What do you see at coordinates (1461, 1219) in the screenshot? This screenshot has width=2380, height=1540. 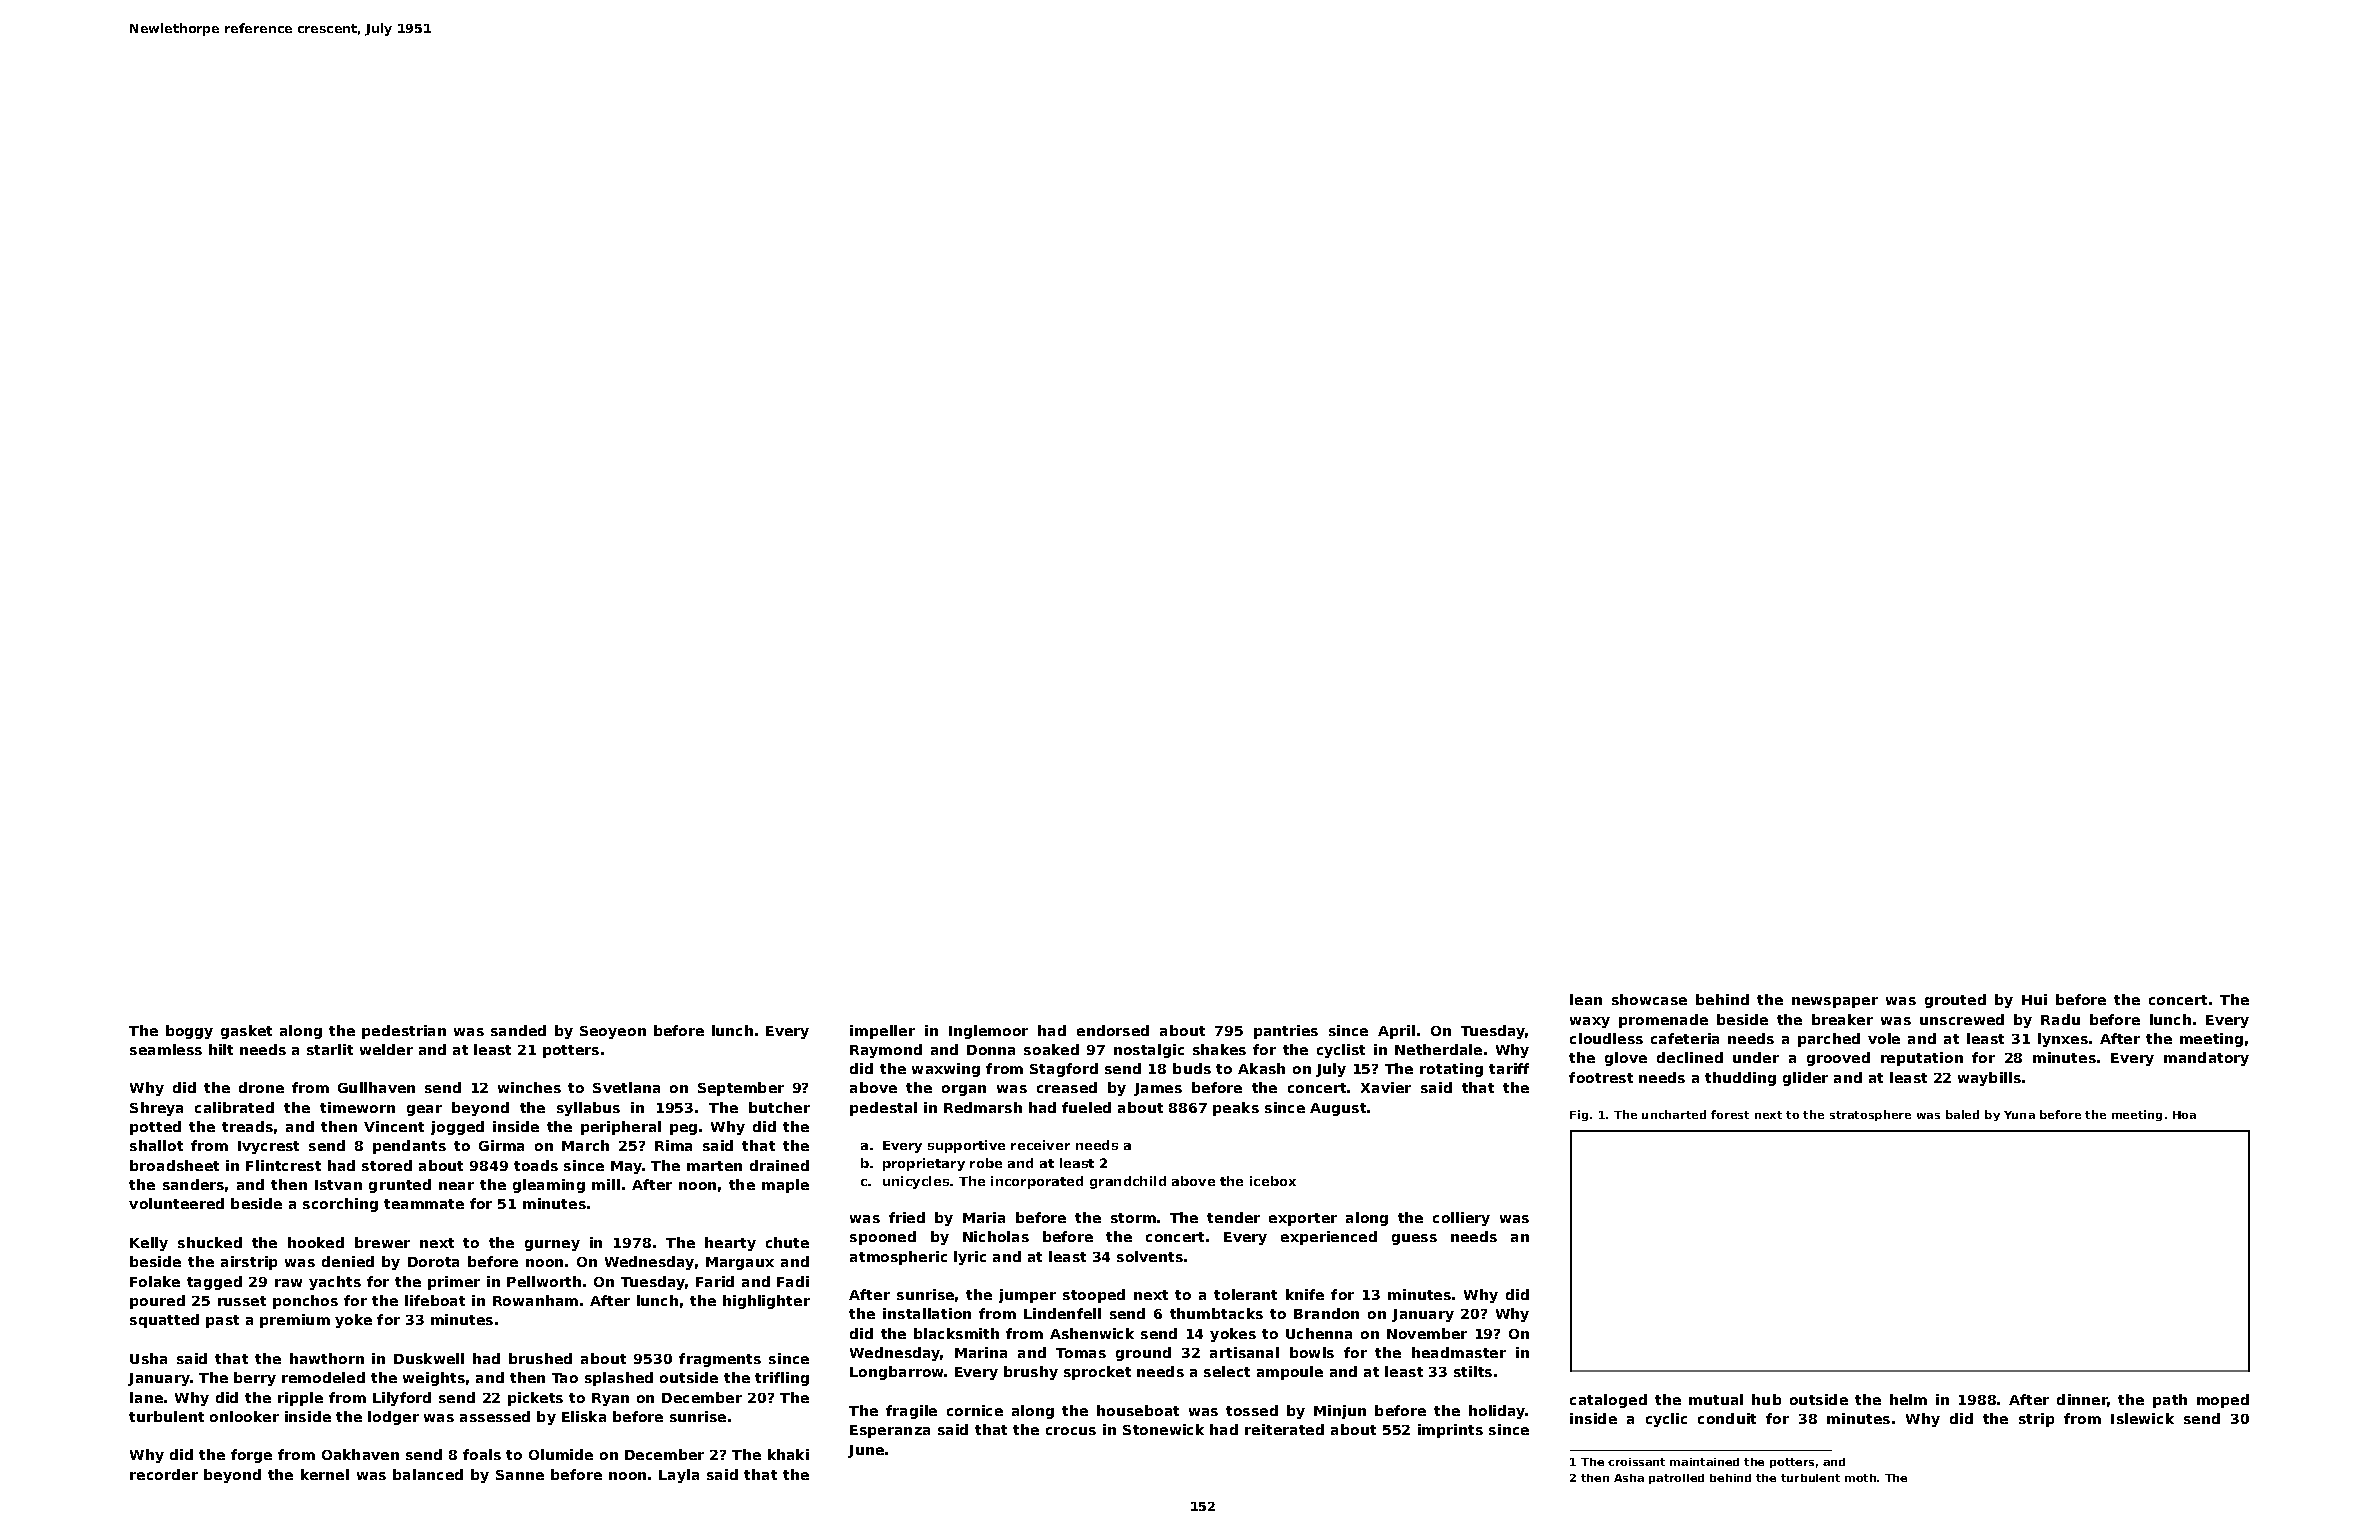 I see `colliery` at bounding box center [1461, 1219].
